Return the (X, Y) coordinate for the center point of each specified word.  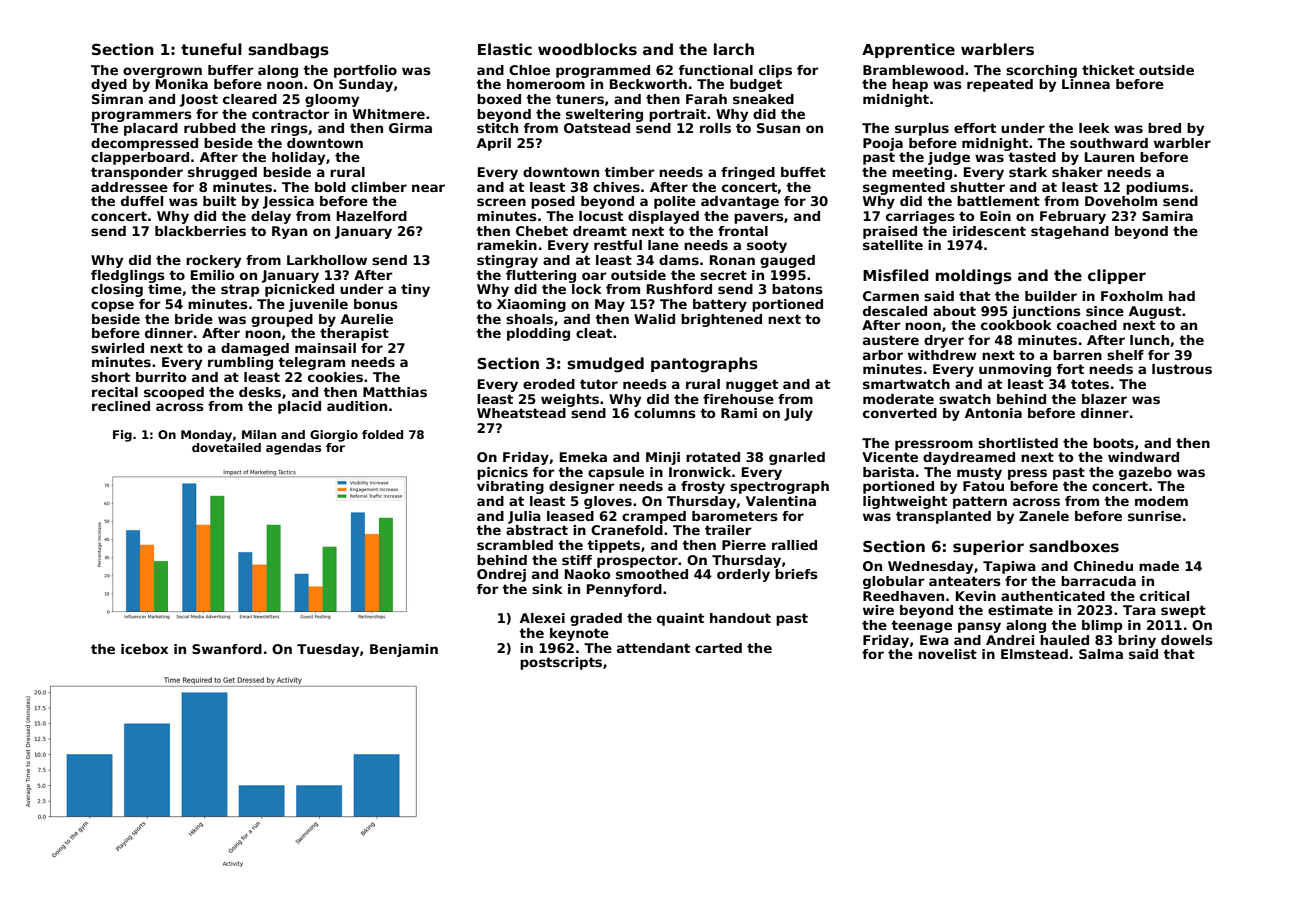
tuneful (211, 49)
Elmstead (1034, 654)
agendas (293, 449)
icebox (144, 649)
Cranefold (627, 530)
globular (893, 582)
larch (734, 49)
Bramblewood (913, 70)
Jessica (288, 202)
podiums (1157, 188)
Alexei (542, 618)
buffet (803, 172)
